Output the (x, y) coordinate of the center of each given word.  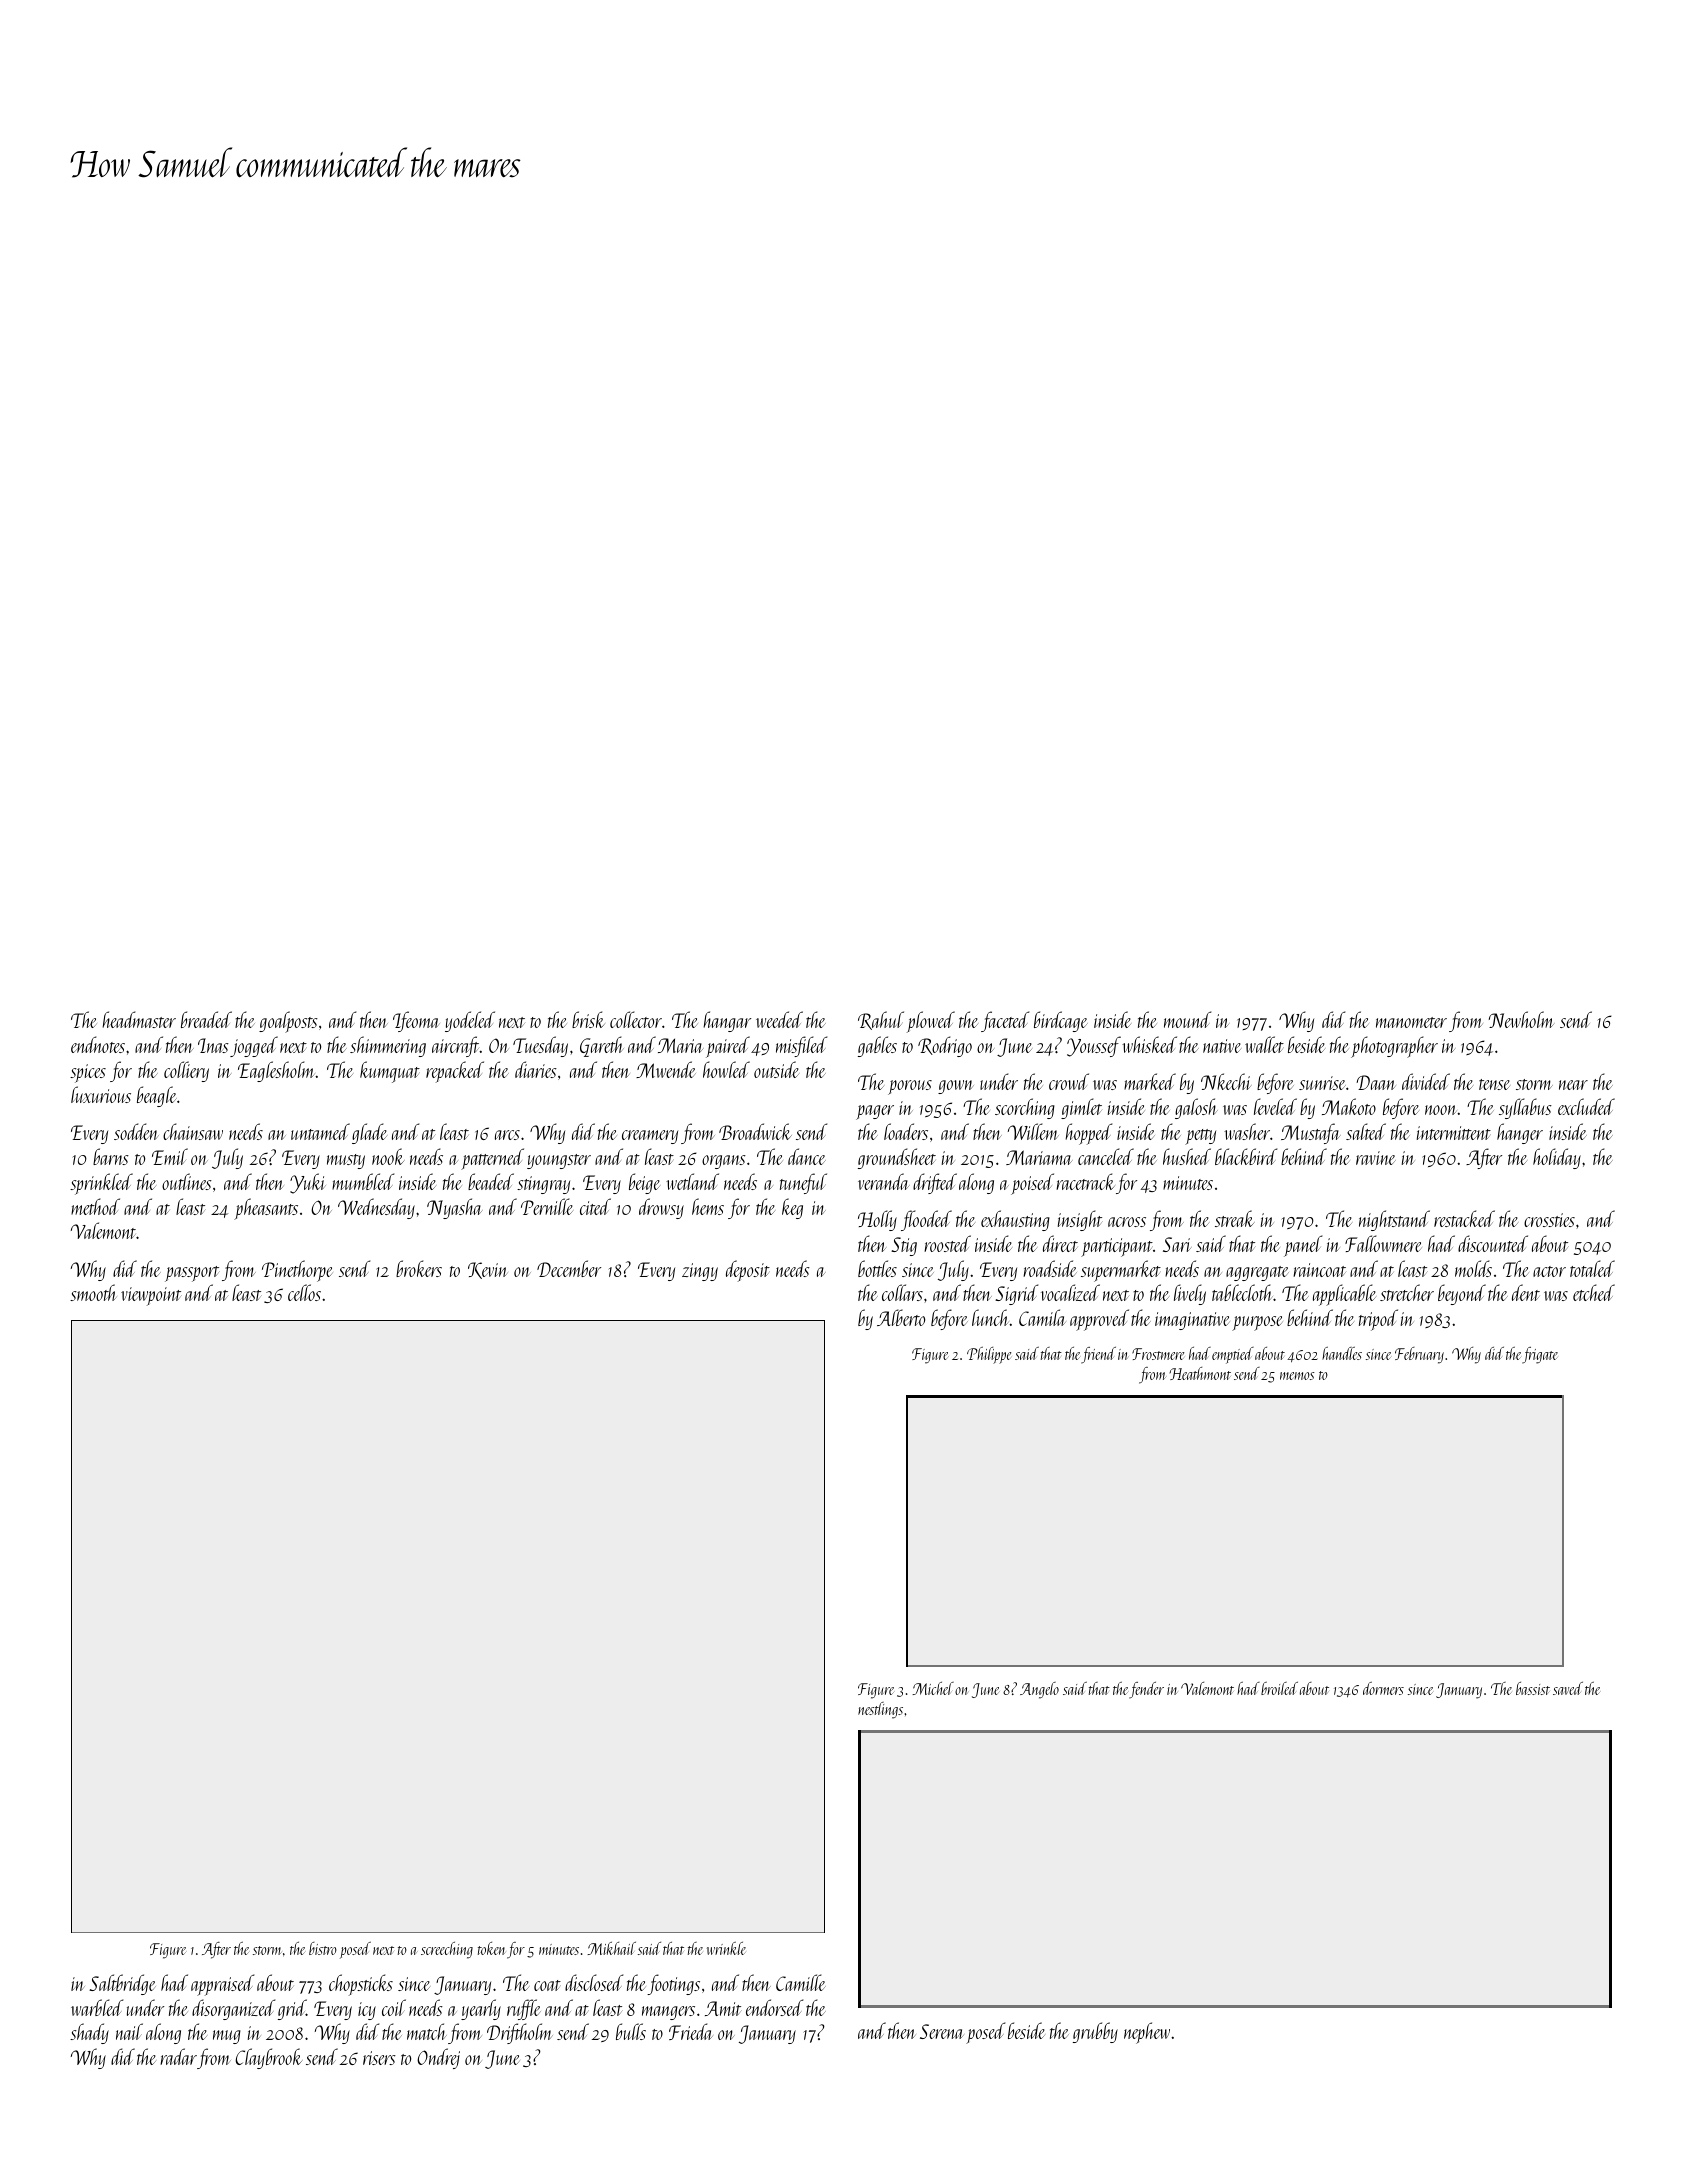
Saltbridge (122, 1984)
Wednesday (376, 1208)
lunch (991, 1317)
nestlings (880, 1710)
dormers (1383, 1688)
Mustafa (1311, 1133)
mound (1187, 1019)
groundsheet (897, 1158)
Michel (933, 1688)
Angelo (1039, 1690)
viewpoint (151, 1296)
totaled (1592, 1268)
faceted (1005, 1021)
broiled (1279, 1688)
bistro (323, 1948)
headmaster (139, 1019)
